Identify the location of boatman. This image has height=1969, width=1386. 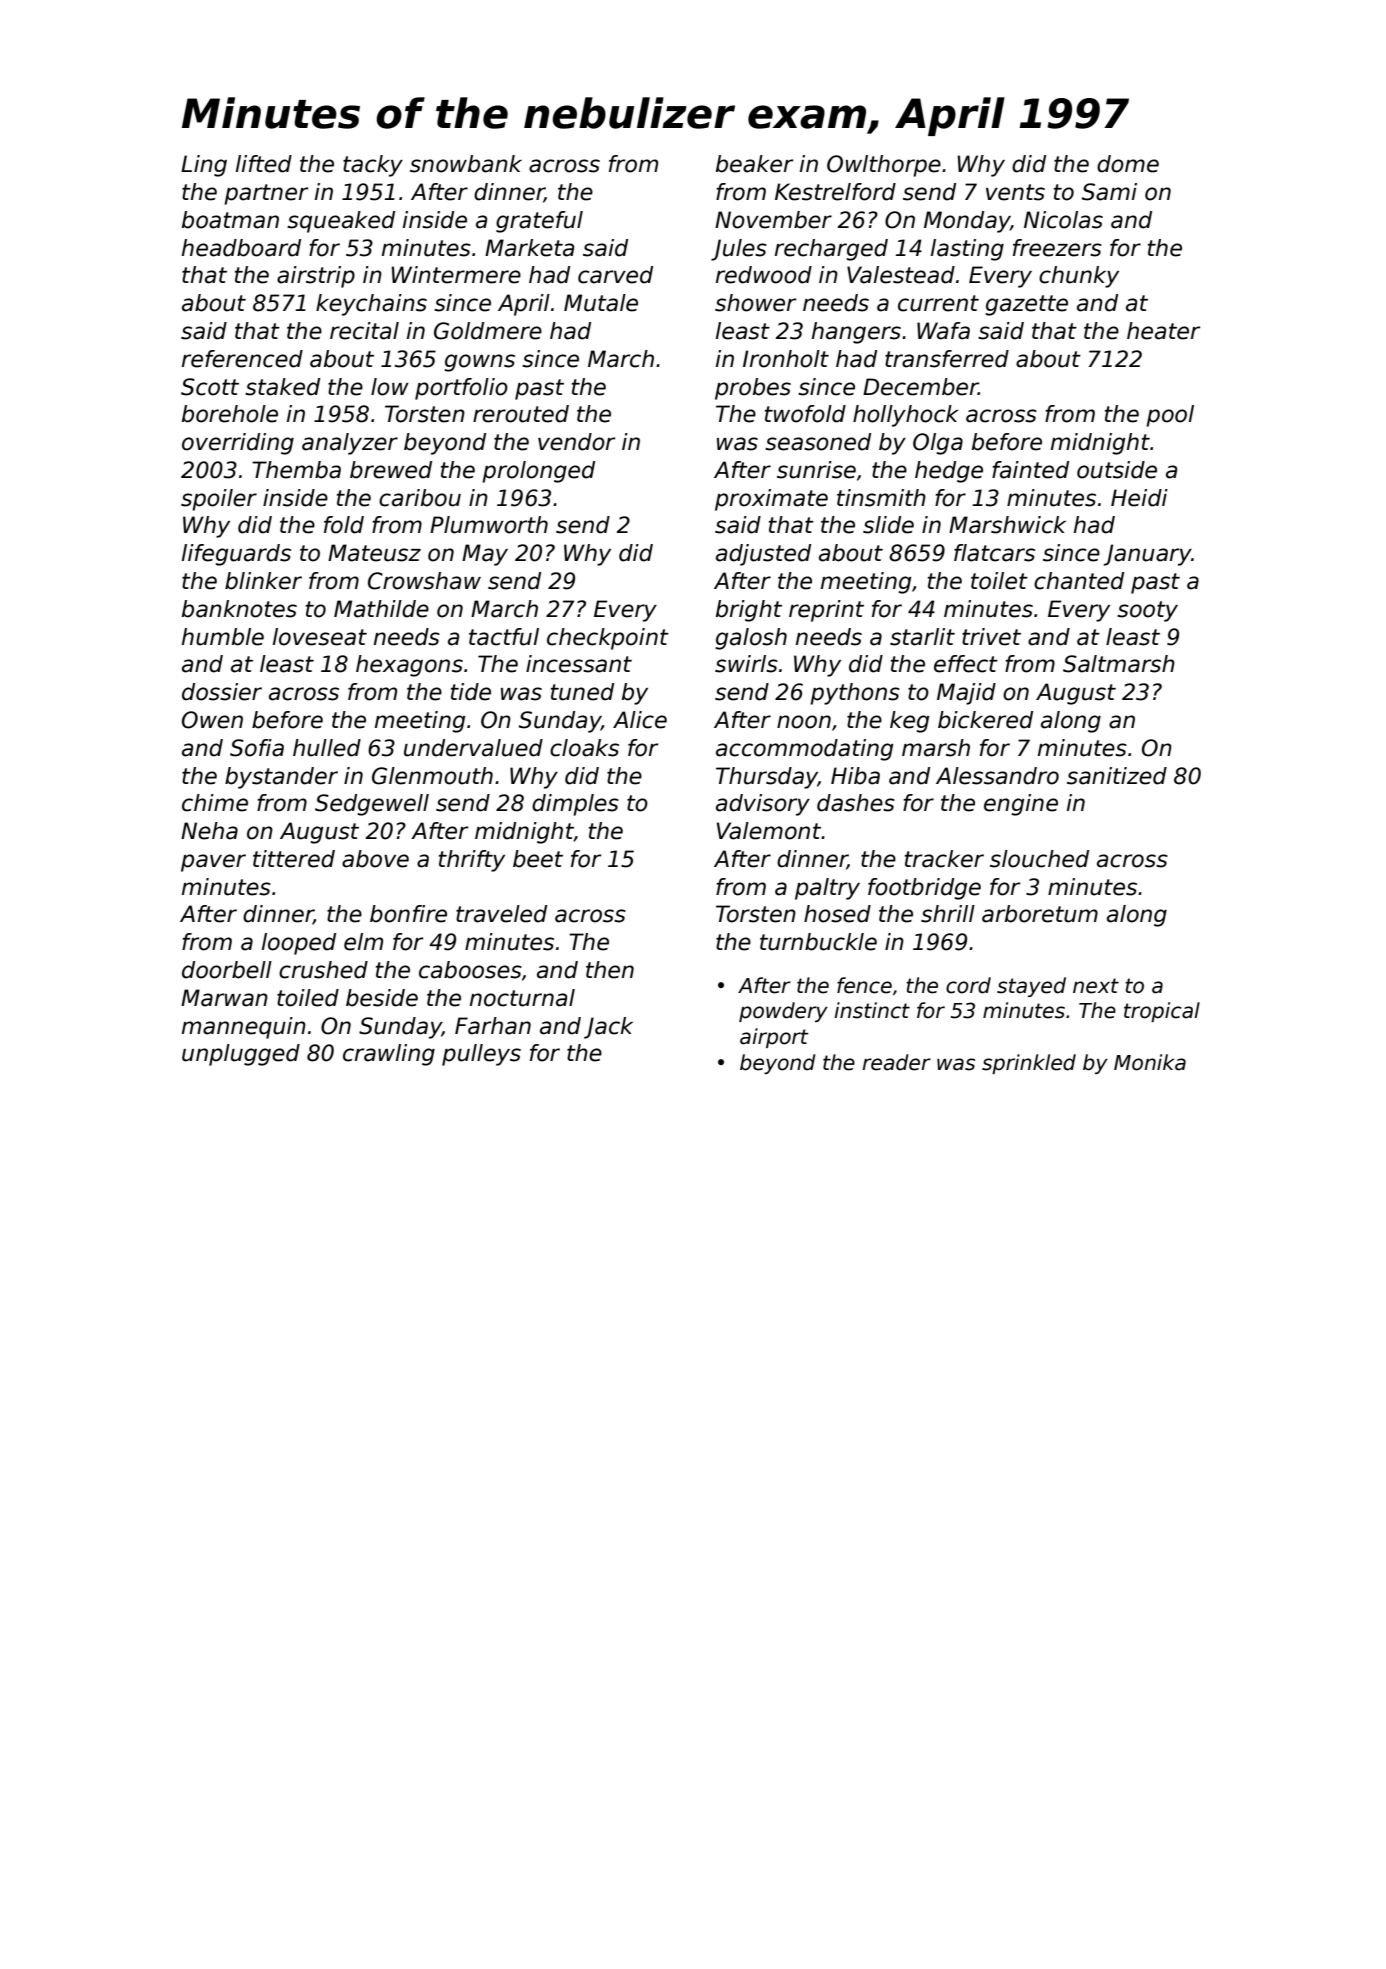
(230, 220).
